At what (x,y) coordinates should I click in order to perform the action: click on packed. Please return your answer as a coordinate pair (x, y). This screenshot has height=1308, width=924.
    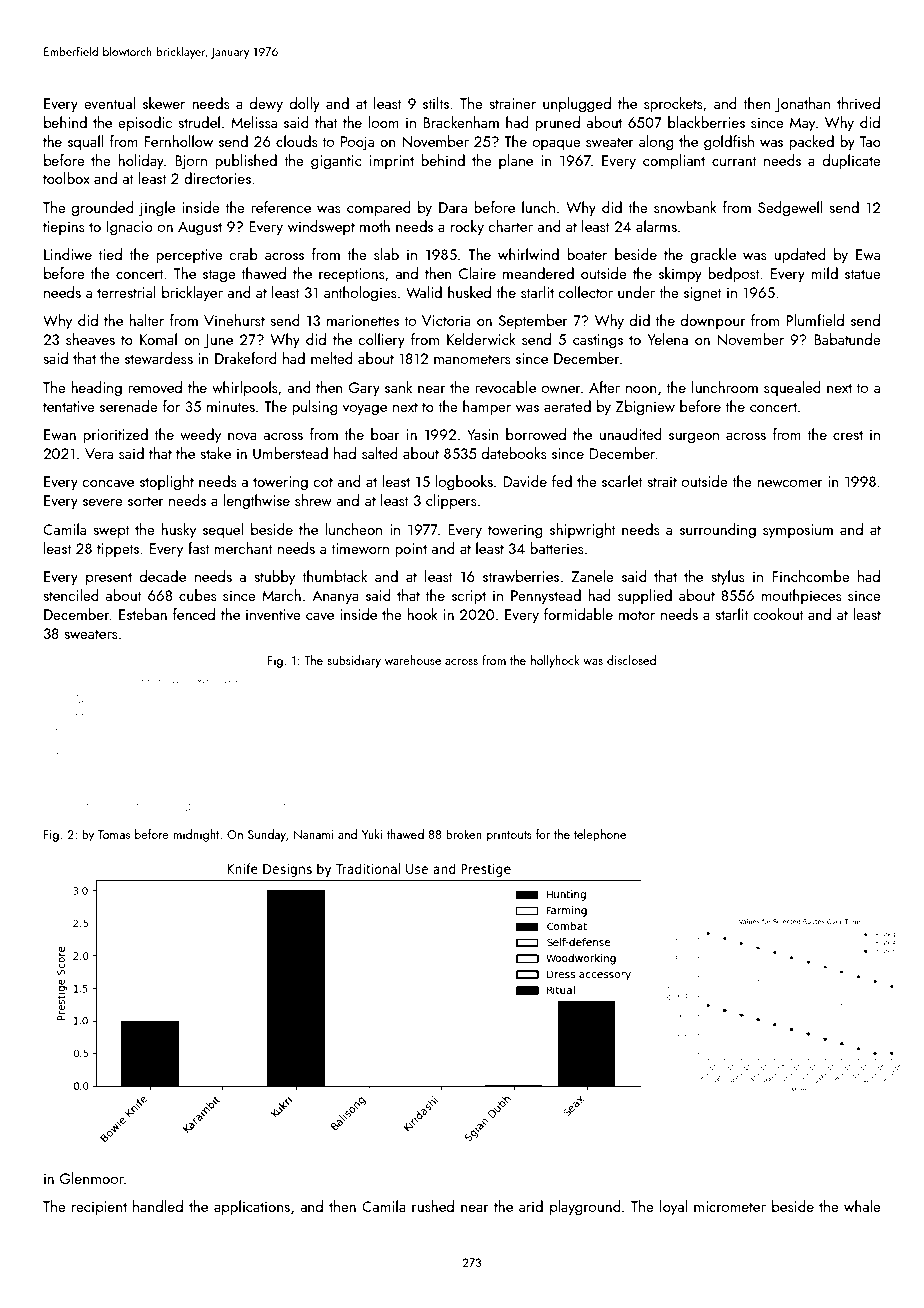
    Looking at the image, I should click on (811, 142).
